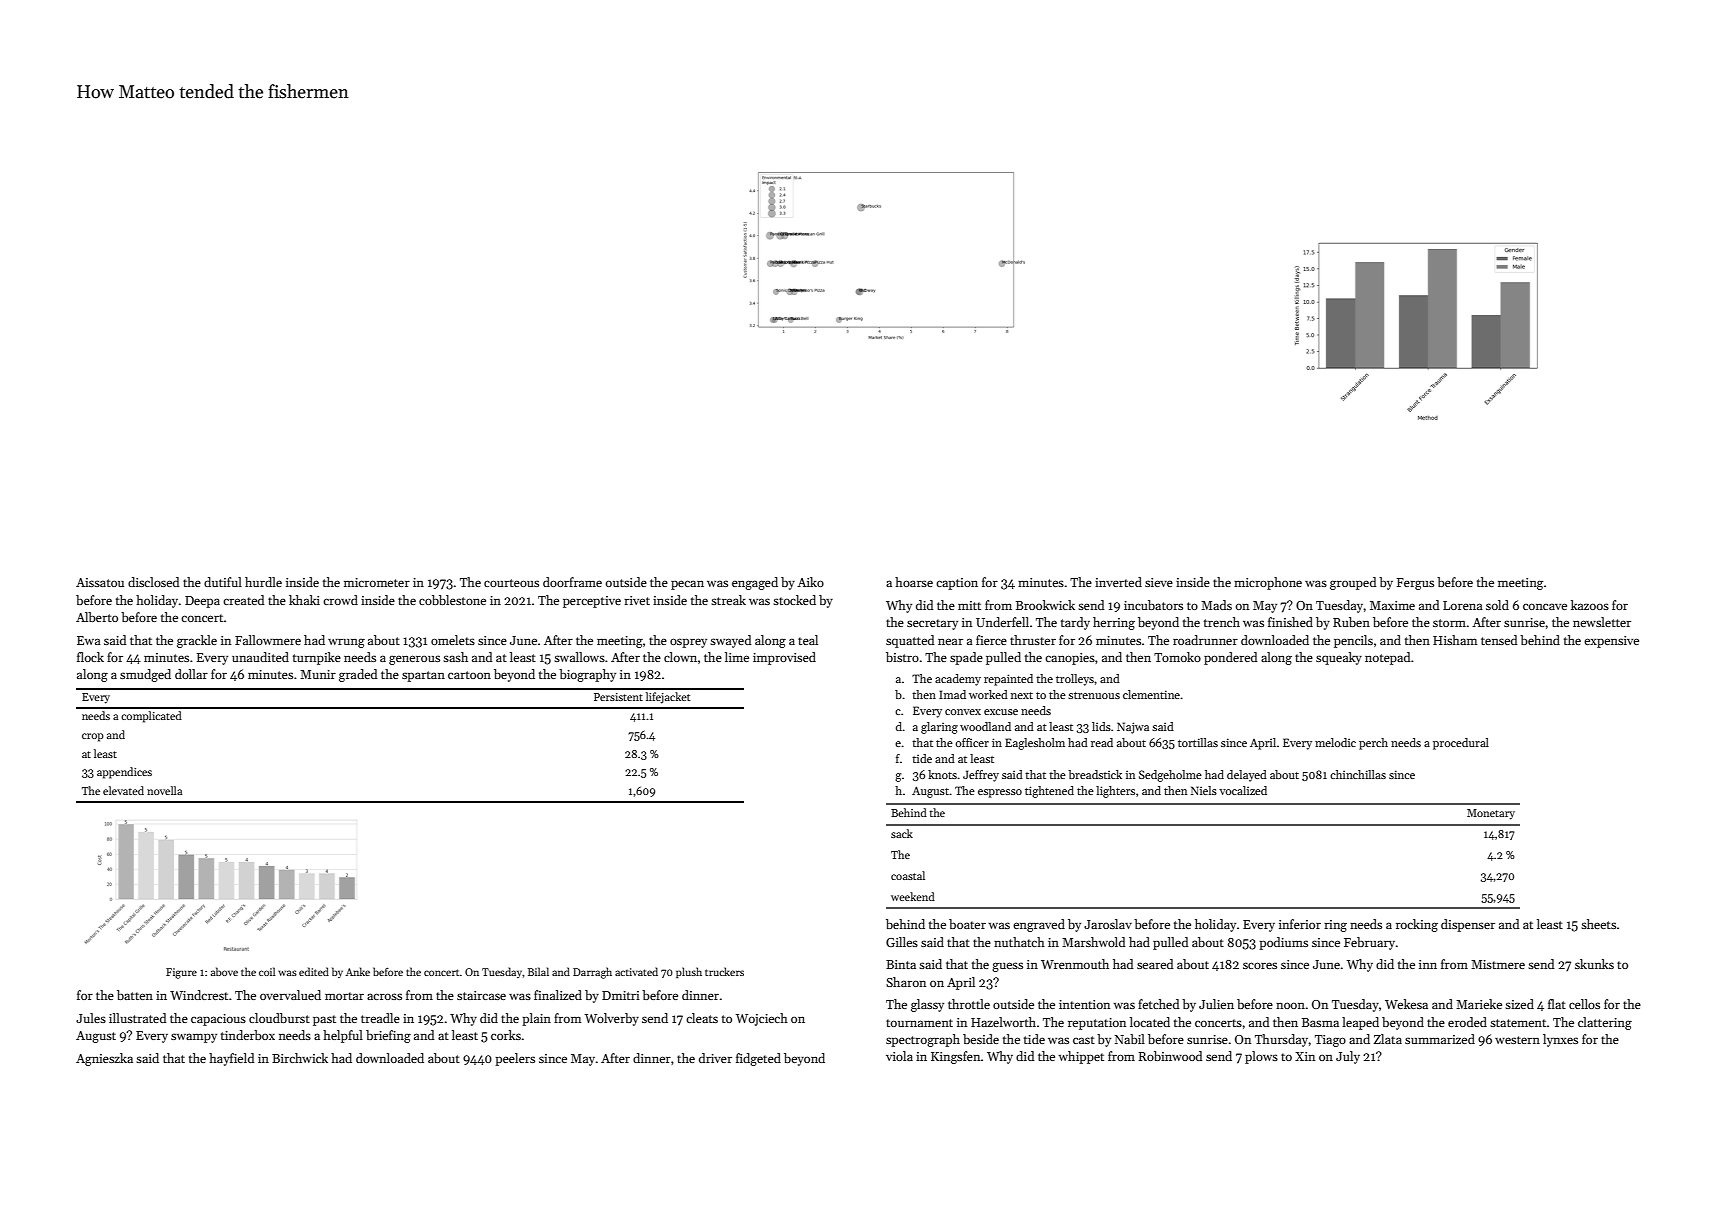  I want to click on Jaroslav, so click(1108, 924).
